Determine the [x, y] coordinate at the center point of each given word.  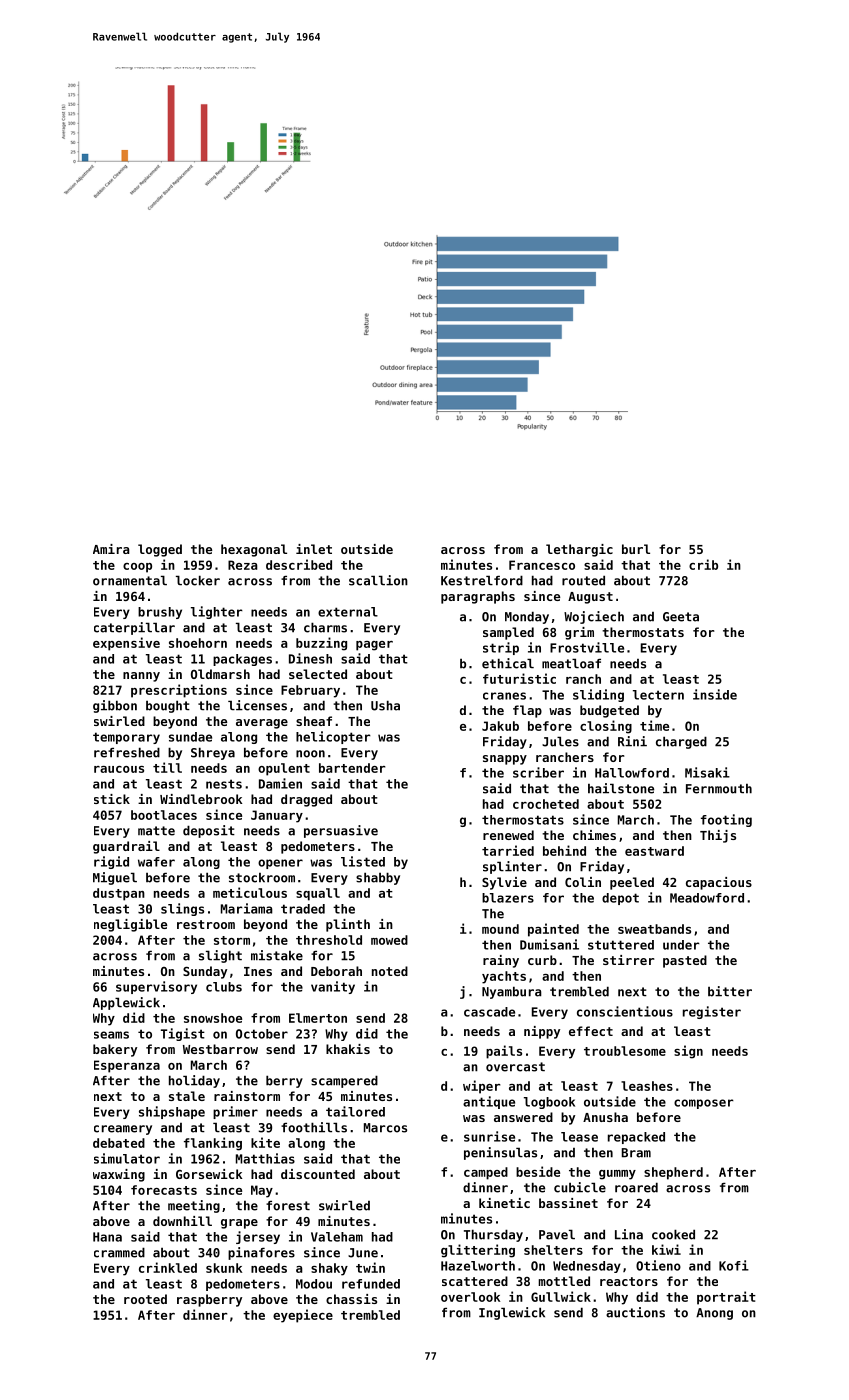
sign [688, 1052]
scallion [378, 580]
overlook [470, 1297]
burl [636, 549]
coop [137, 568]
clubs [224, 987]
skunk [224, 1268]
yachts [504, 977]
